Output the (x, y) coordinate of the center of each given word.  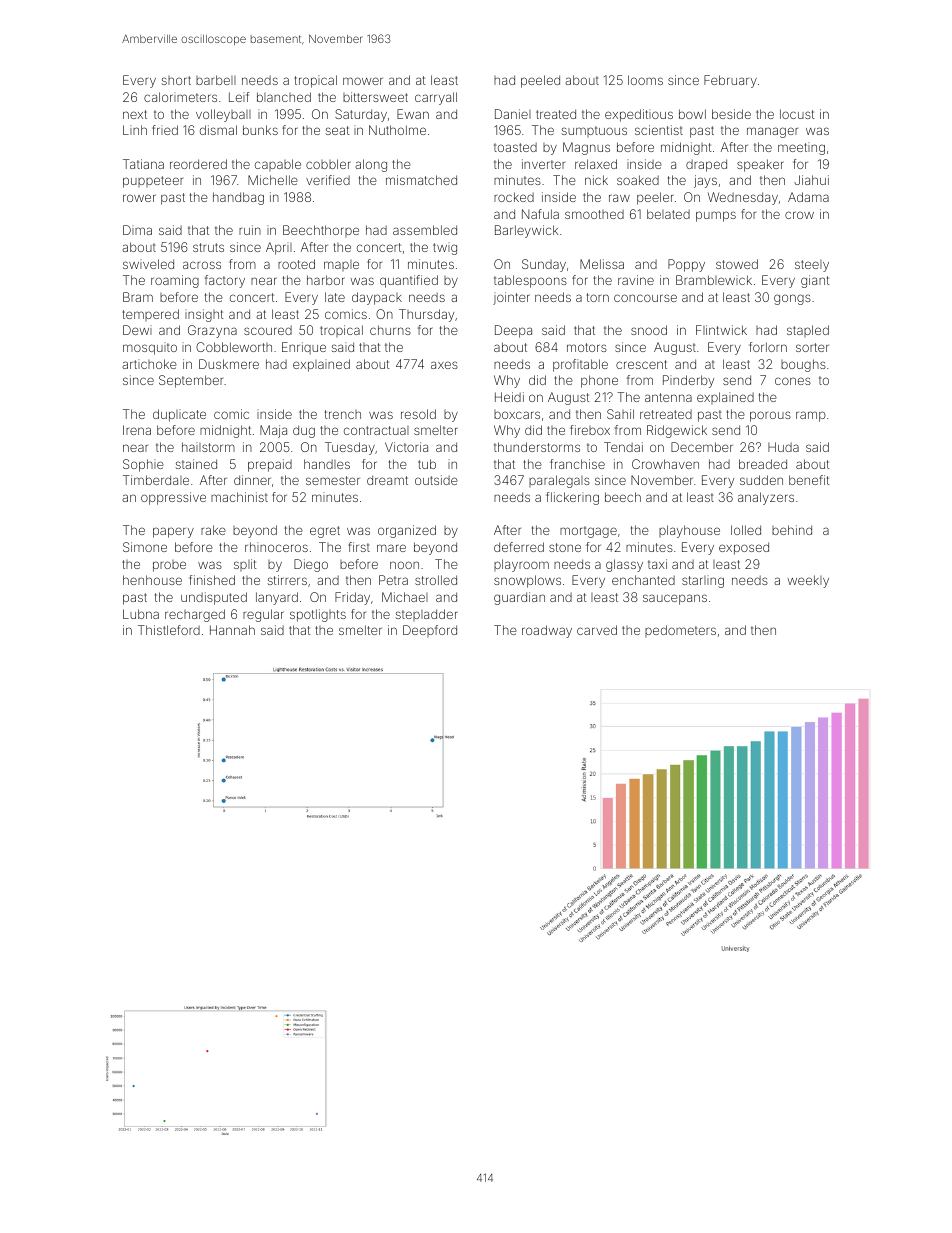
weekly (808, 581)
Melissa (602, 264)
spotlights (318, 615)
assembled (425, 230)
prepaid (270, 465)
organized (407, 531)
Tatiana (143, 164)
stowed (737, 264)
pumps (716, 216)
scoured (268, 330)
